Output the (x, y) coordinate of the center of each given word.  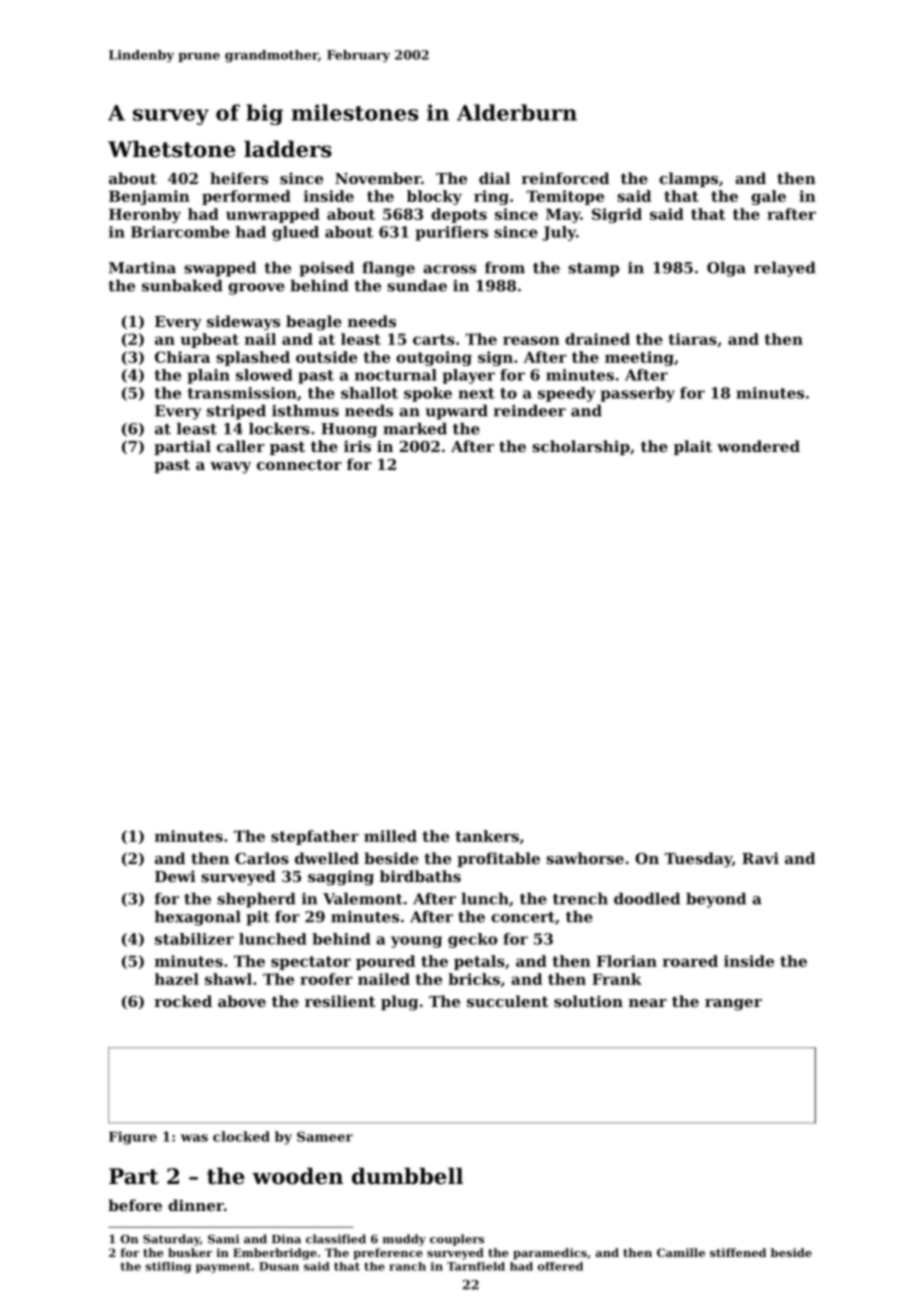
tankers (487, 836)
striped (236, 412)
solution (588, 1001)
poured (385, 962)
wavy (230, 468)
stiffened (738, 1252)
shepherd (256, 900)
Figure (133, 1138)
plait (693, 447)
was (194, 1138)
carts (434, 339)
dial (494, 178)
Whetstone (172, 149)
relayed (785, 269)
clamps (688, 179)
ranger (733, 1005)
